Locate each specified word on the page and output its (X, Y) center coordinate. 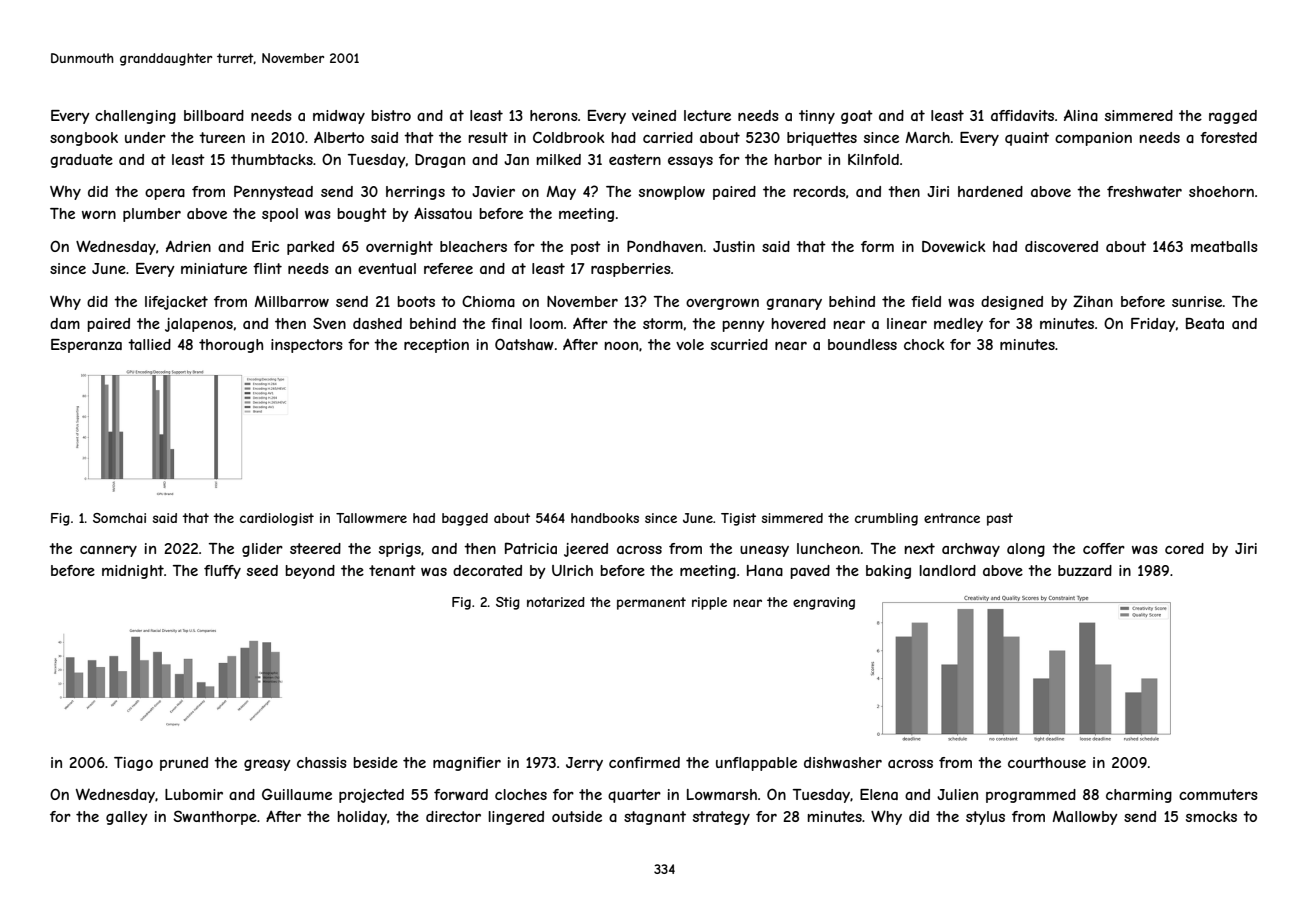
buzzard (1085, 570)
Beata (1205, 323)
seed (262, 570)
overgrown (722, 304)
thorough (231, 346)
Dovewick (954, 246)
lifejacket (176, 303)
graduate (81, 161)
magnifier (467, 764)
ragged (1233, 117)
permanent (651, 603)
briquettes (822, 139)
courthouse (1047, 762)
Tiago (133, 764)
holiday (362, 818)
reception (436, 346)
